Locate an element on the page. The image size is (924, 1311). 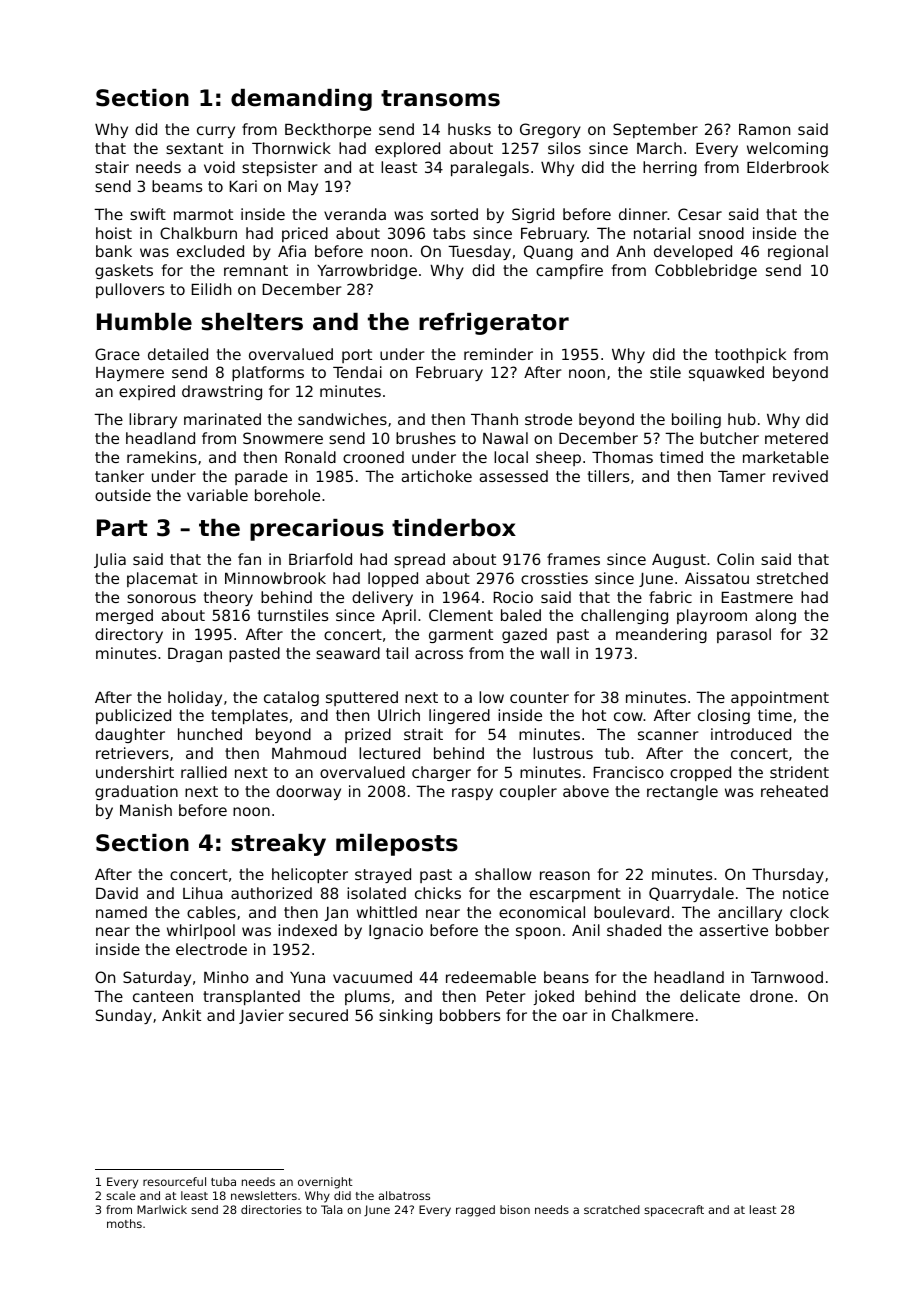
Sigrid is located at coordinates (533, 215).
